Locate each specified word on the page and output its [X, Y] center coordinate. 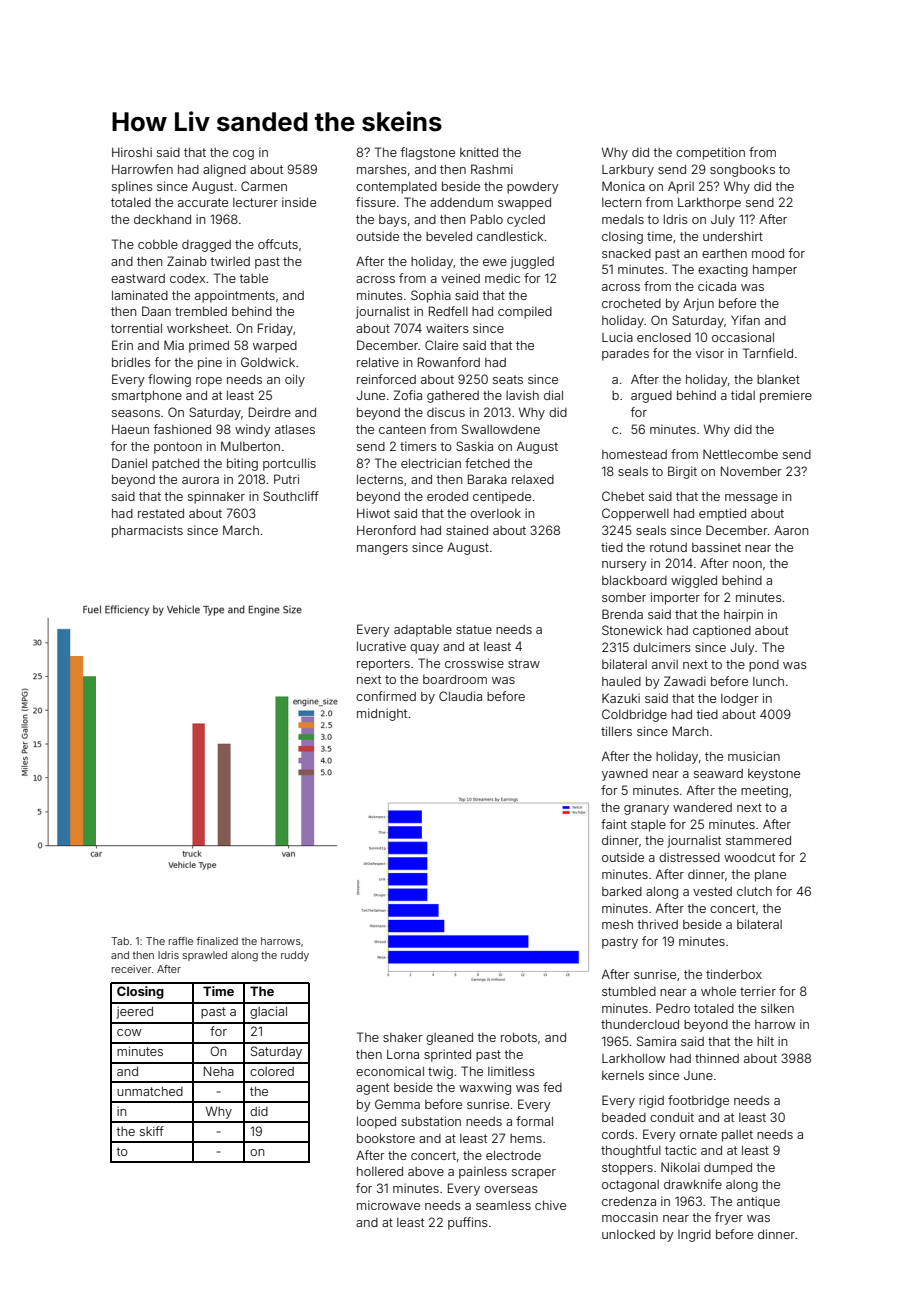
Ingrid [694, 1235]
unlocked [628, 1234]
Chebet [623, 496]
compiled [525, 312]
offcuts [278, 244]
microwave [388, 1205]
